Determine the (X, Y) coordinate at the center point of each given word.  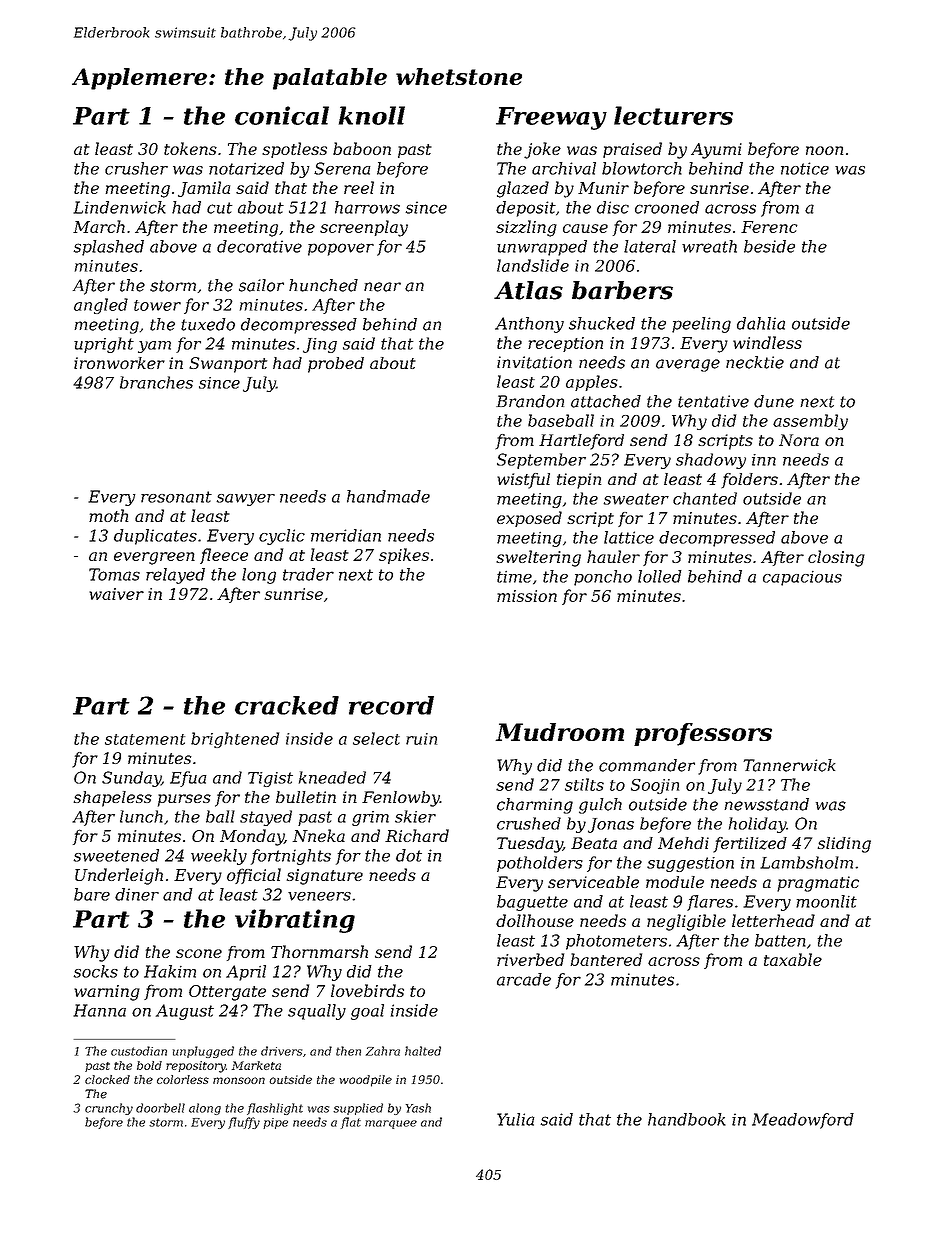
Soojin (655, 786)
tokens (190, 148)
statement (145, 739)
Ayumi (716, 151)
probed (336, 365)
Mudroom (559, 732)
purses (184, 800)
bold (149, 1065)
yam (154, 347)
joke (542, 150)
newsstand (766, 804)
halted (423, 1051)
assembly (810, 422)
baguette (532, 903)
